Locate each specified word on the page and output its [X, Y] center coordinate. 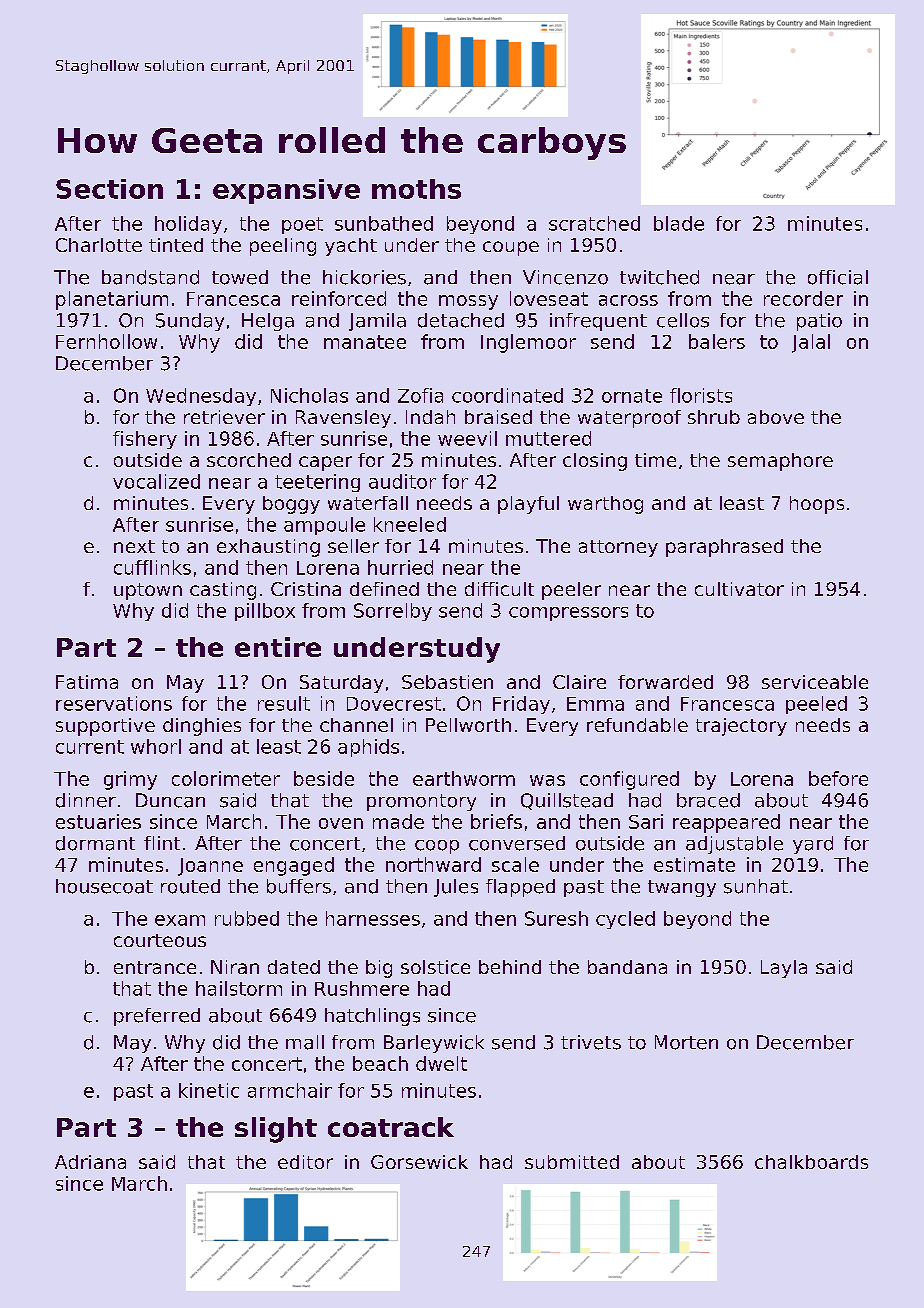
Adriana [90, 1162]
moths [416, 189]
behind [510, 967]
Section [109, 189]
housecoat [104, 886]
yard [813, 845]
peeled [816, 705]
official [838, 277]
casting [223, 591]
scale [515, 864]
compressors [568, 614]
